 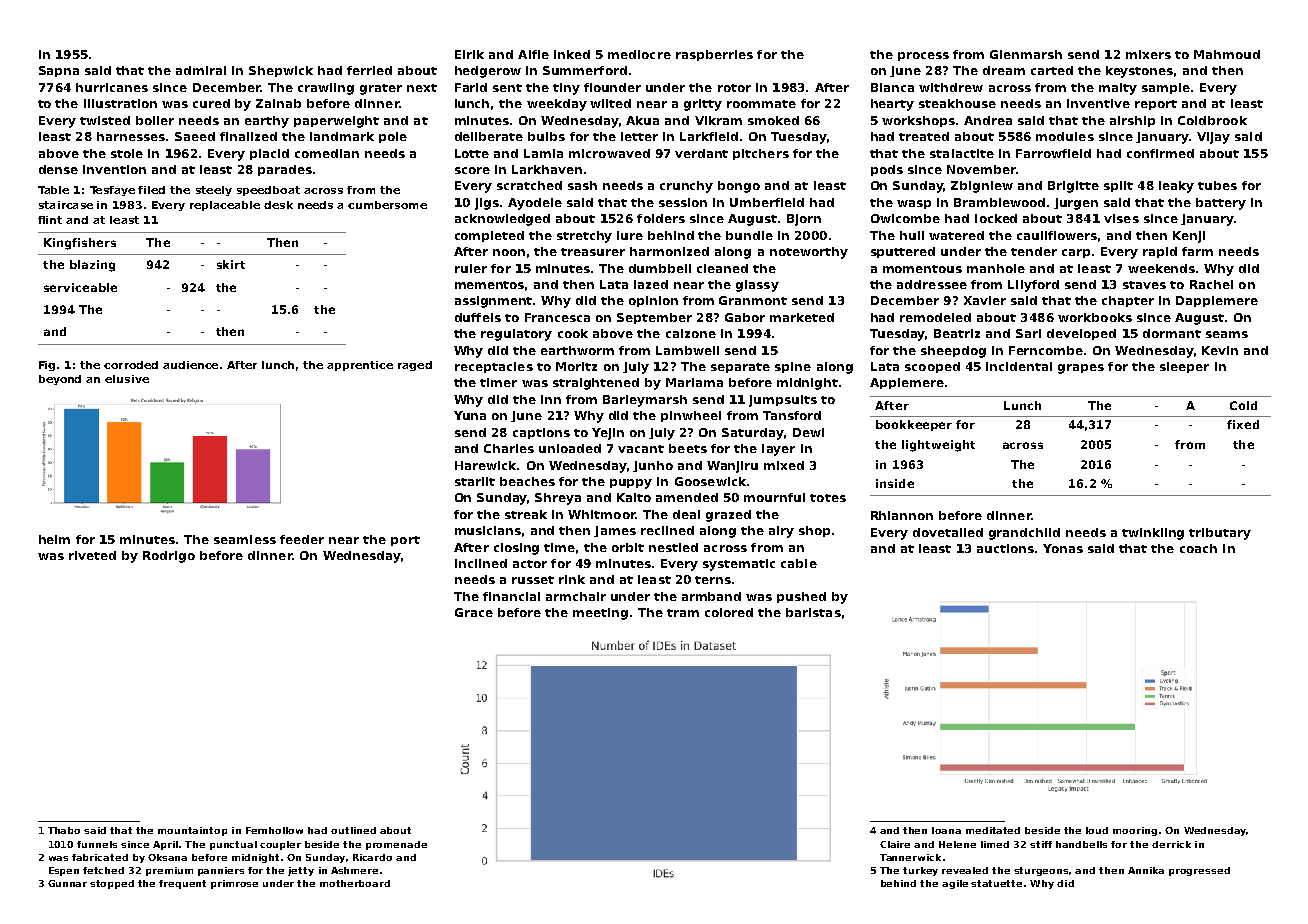 I want to click on inventive, so click(x=1098, y=103).
